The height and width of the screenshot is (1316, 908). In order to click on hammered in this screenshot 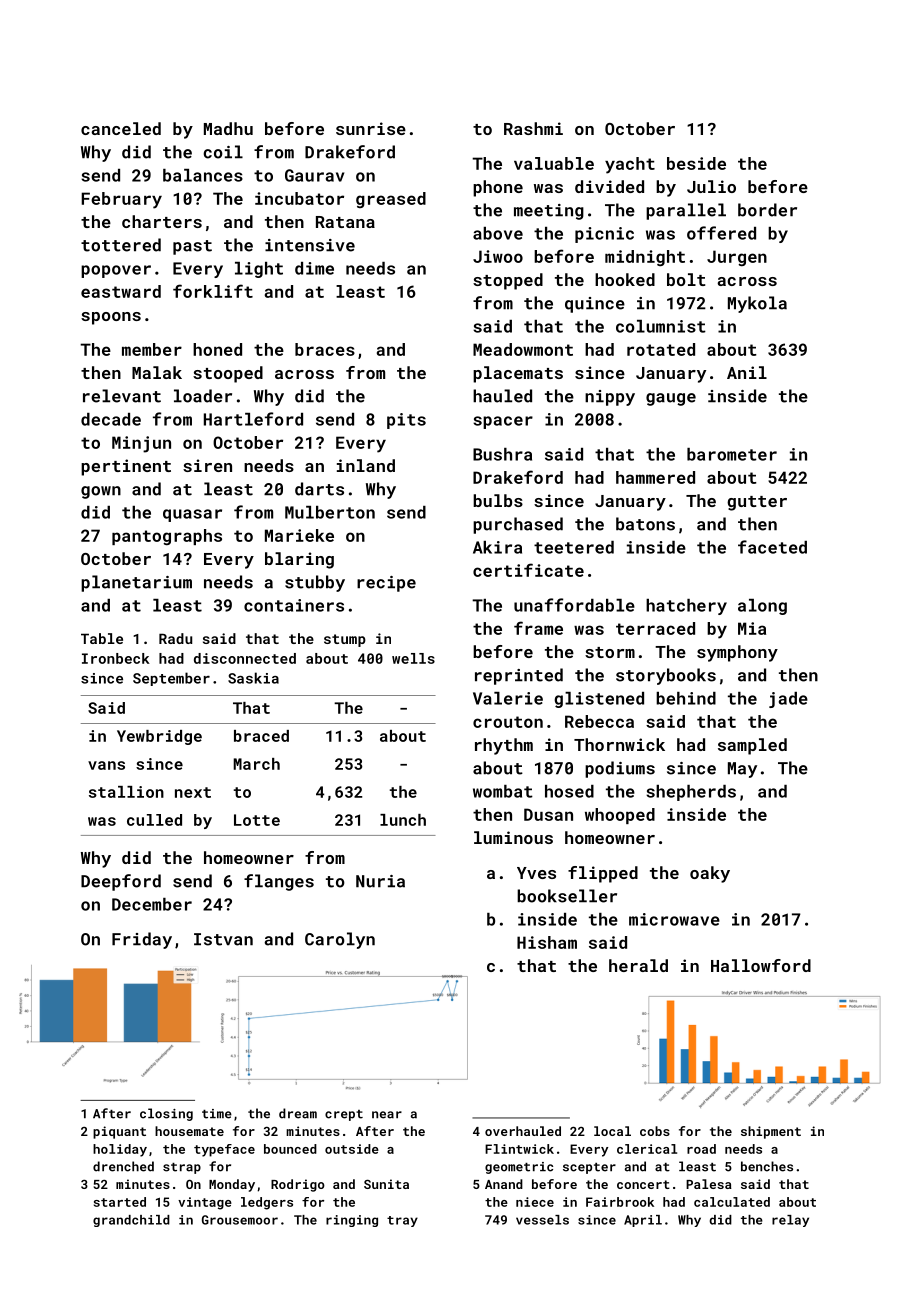, I will do `click(655, 477)`.
